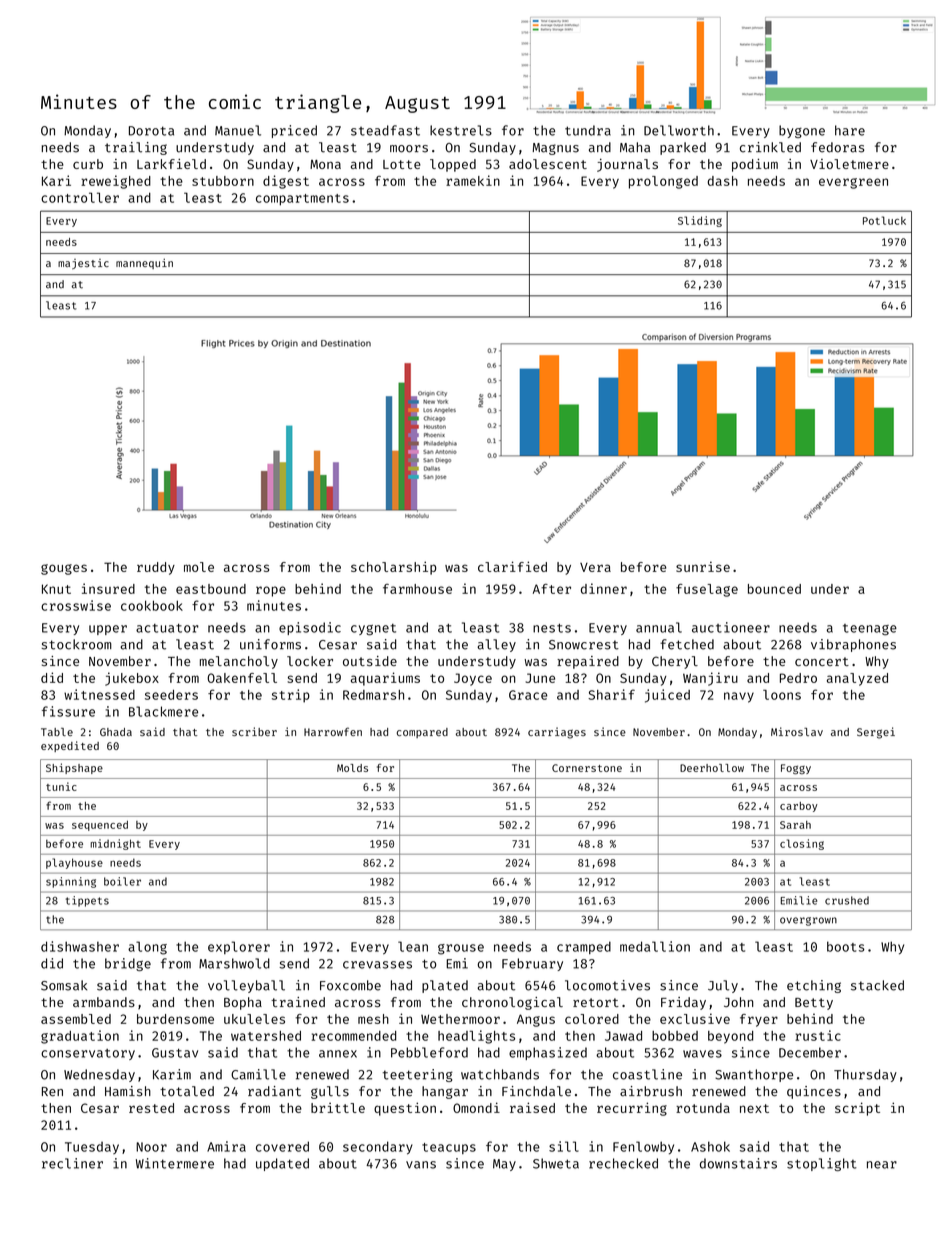  What do you see at coordinates (282, 1146) in the screenshot?
I see `covered` at bounding box center [282, 1146].
